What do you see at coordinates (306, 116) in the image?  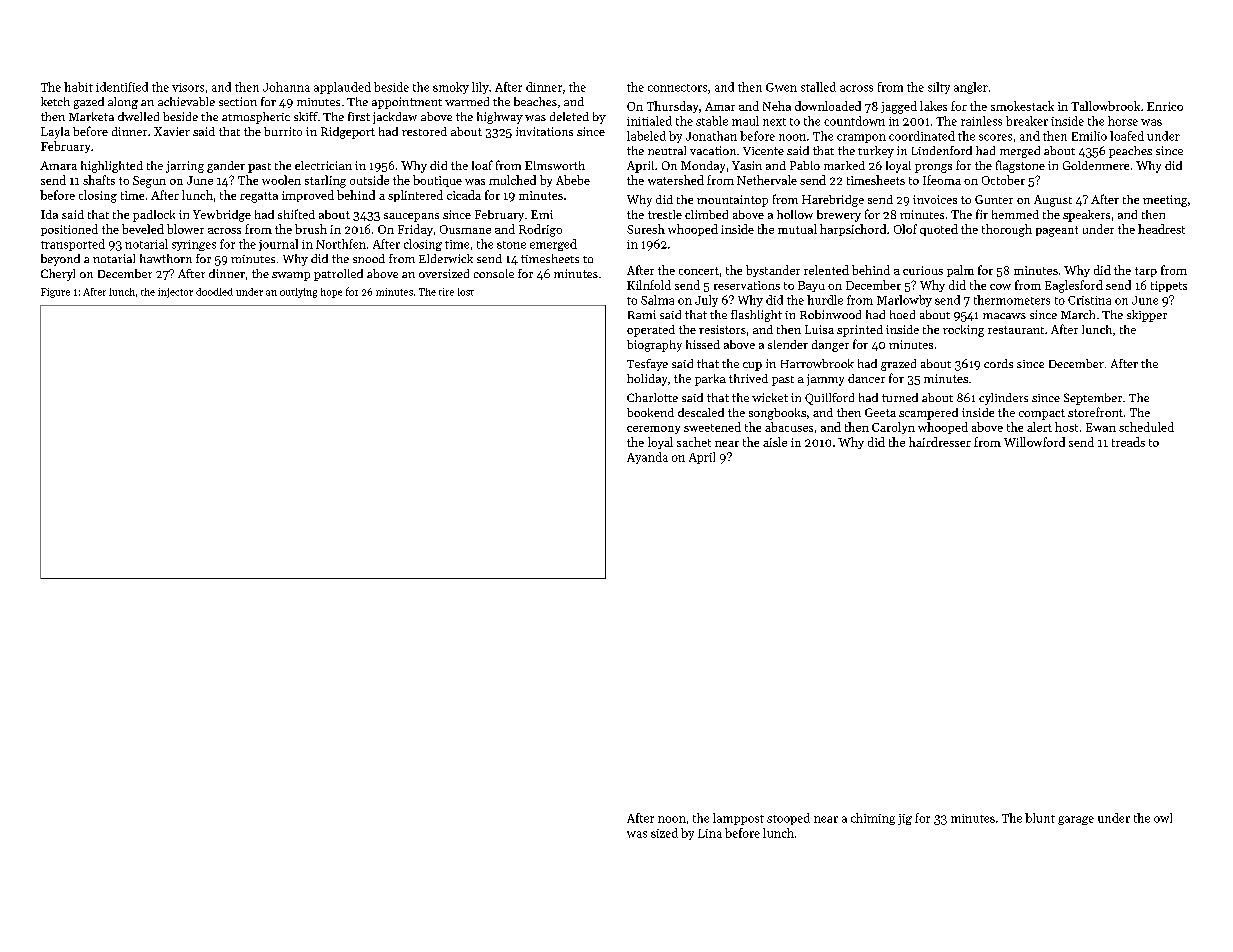 I see `skiff` at bounding box center [306, 116].
